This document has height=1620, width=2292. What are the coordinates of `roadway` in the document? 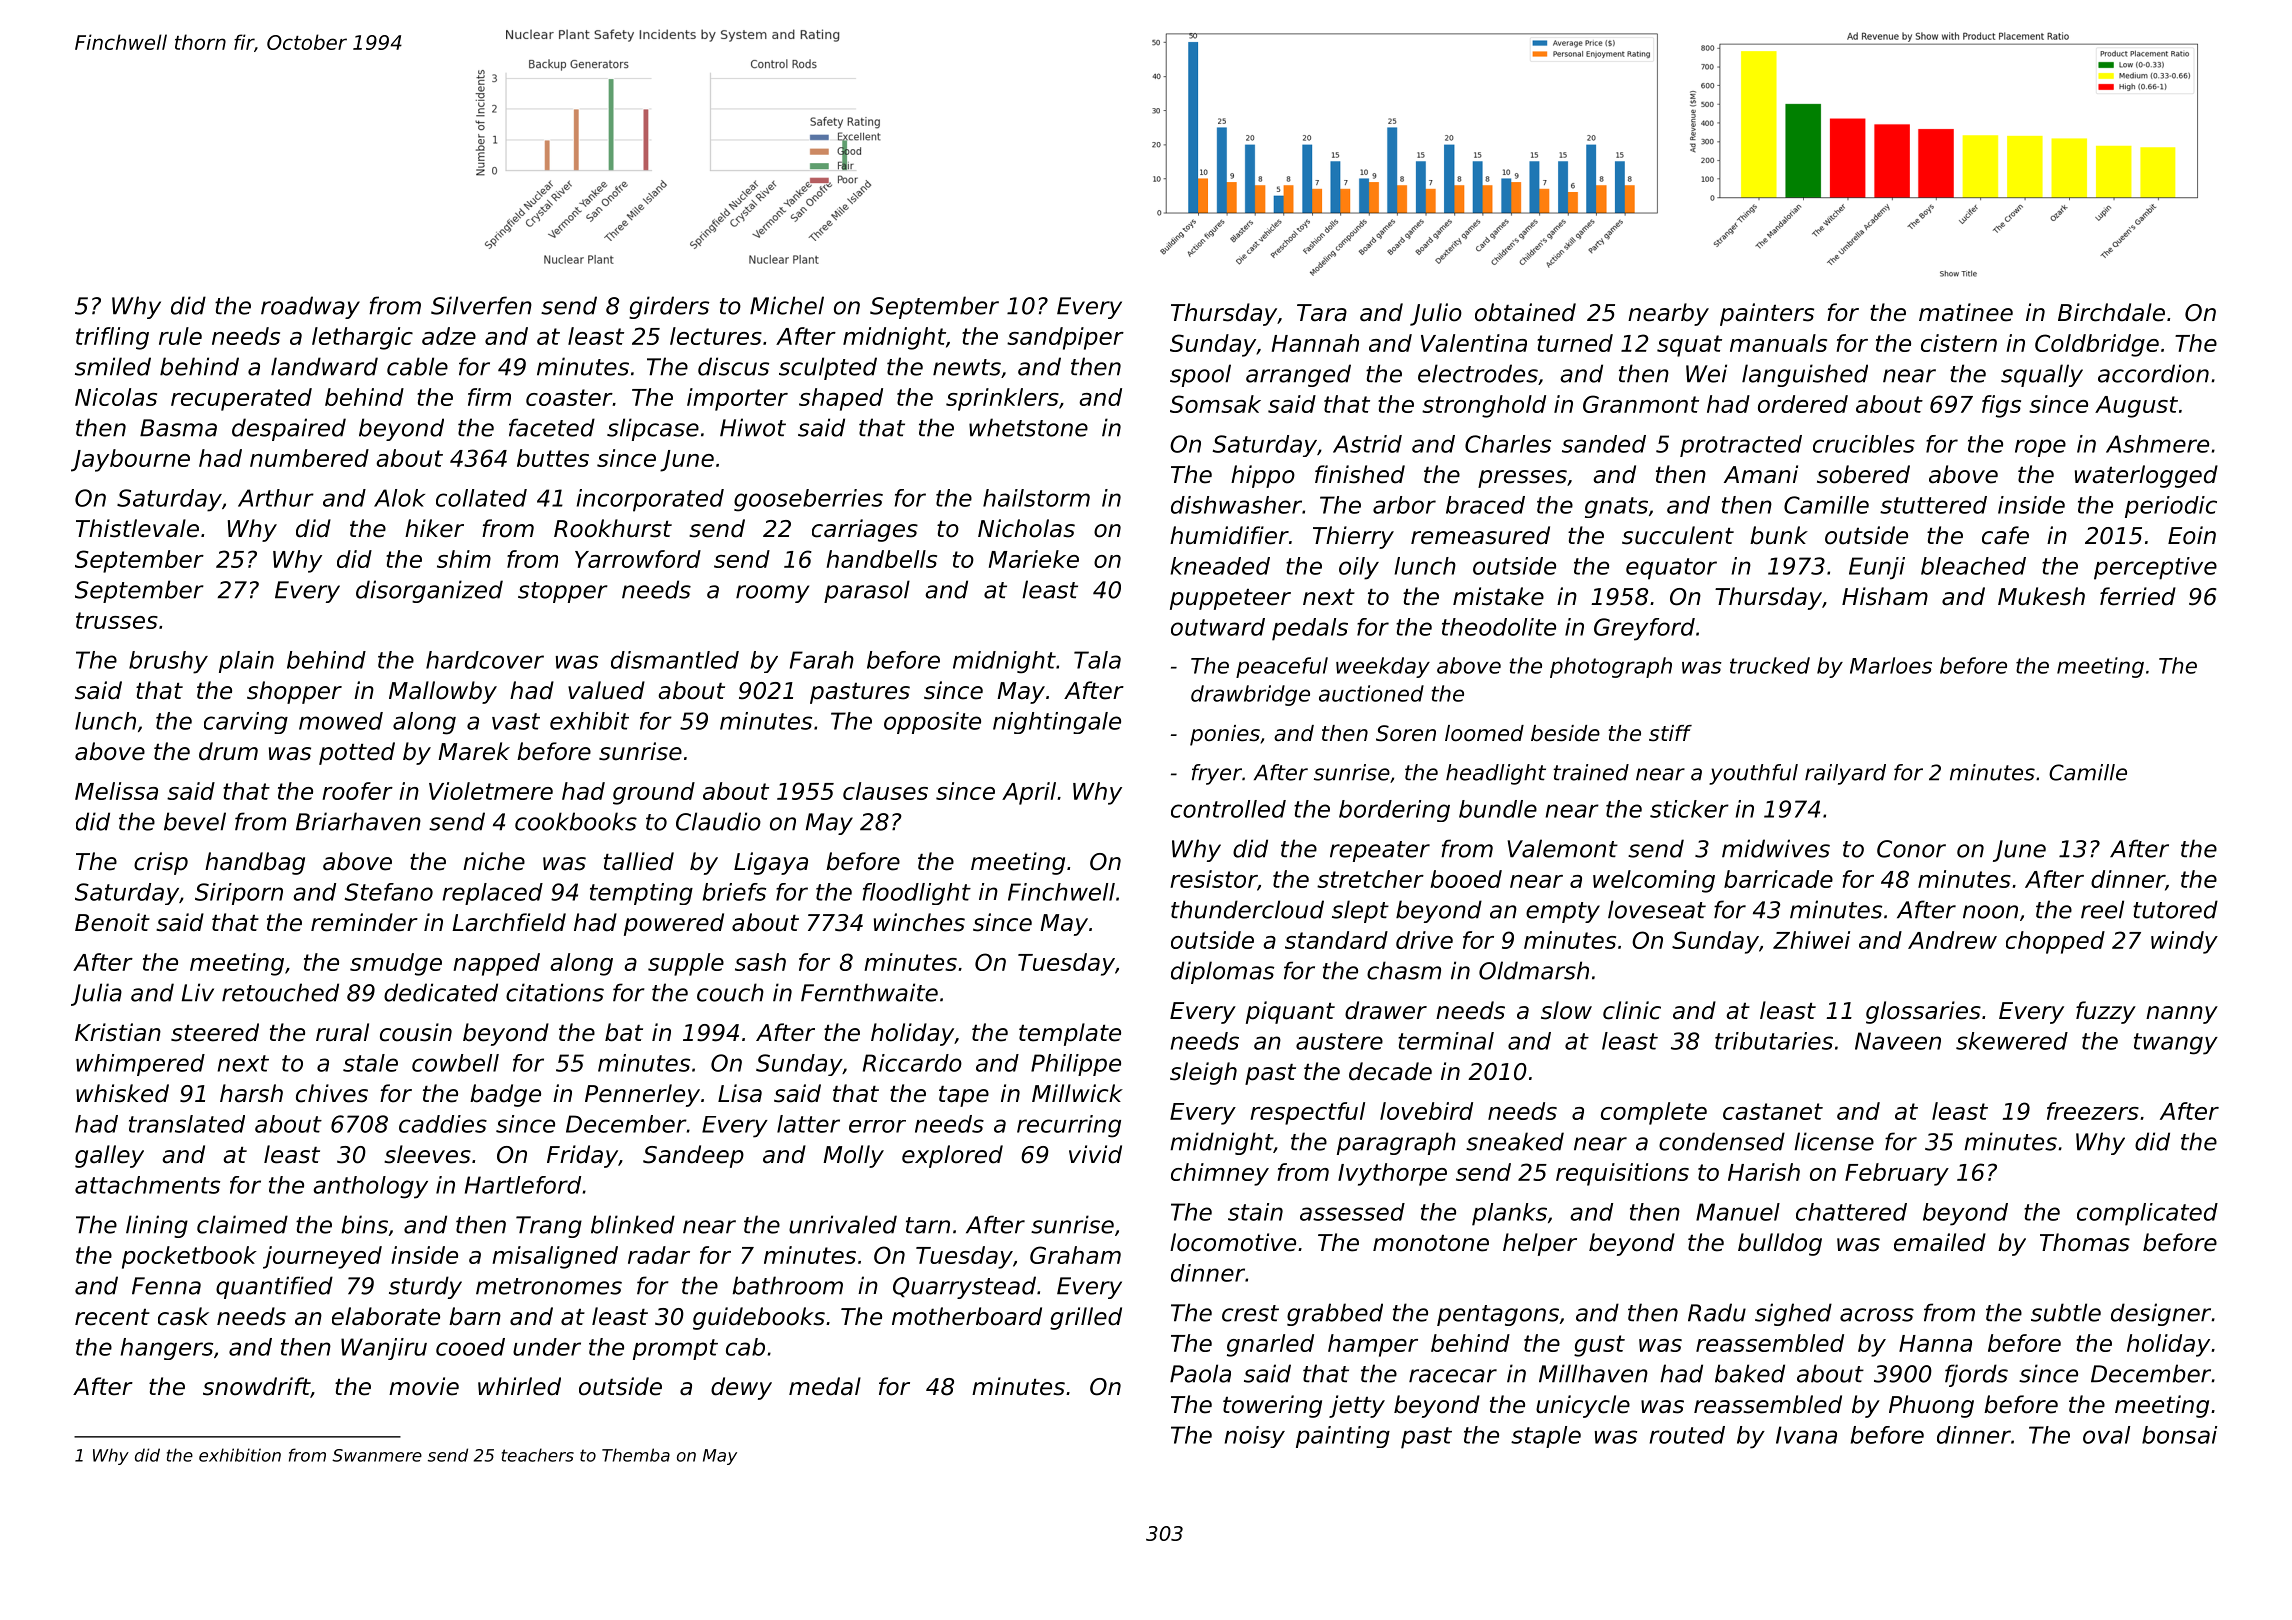 It's located at (310, 307).
